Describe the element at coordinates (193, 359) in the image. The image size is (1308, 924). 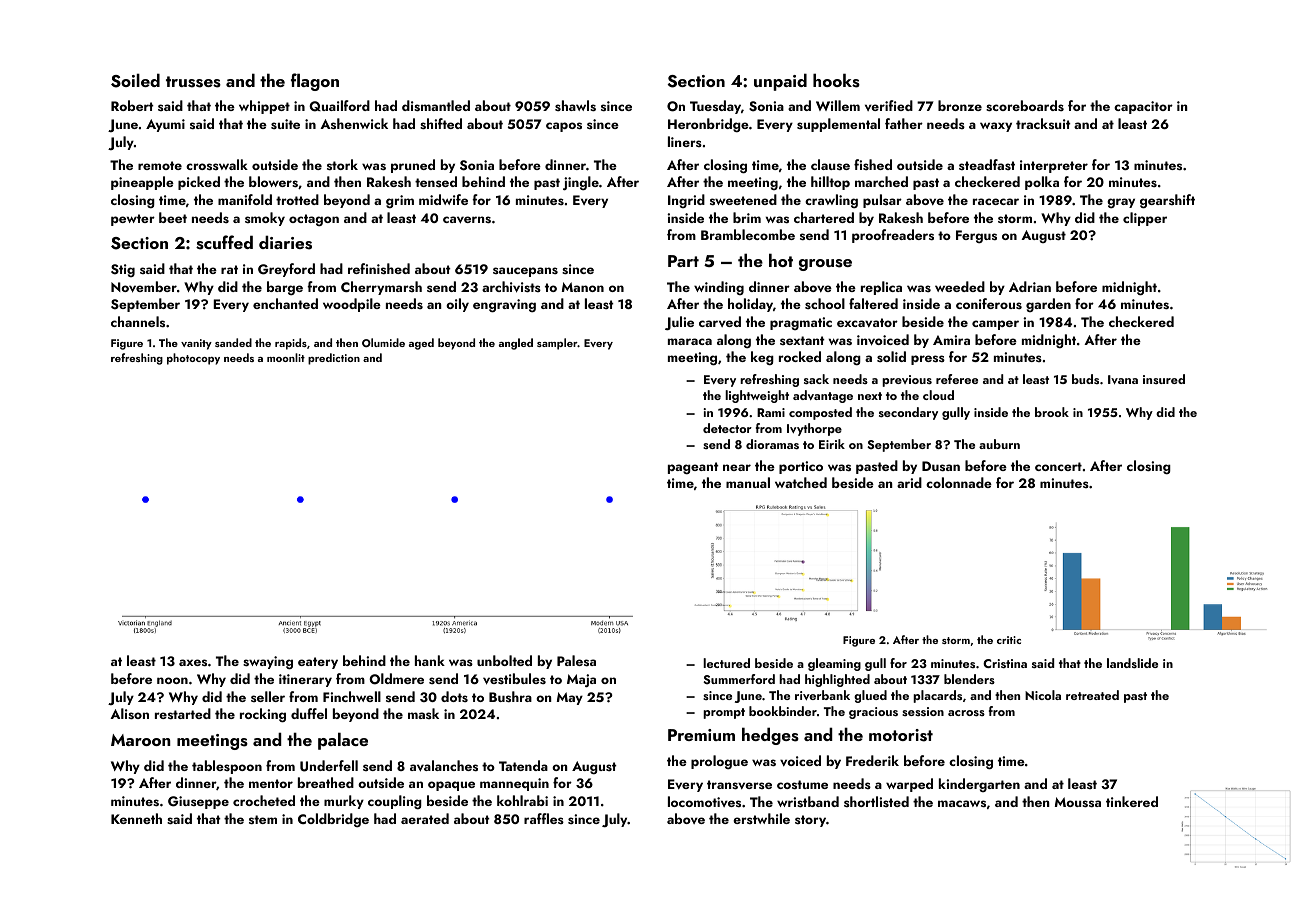
I see `photocopy` at that location.
